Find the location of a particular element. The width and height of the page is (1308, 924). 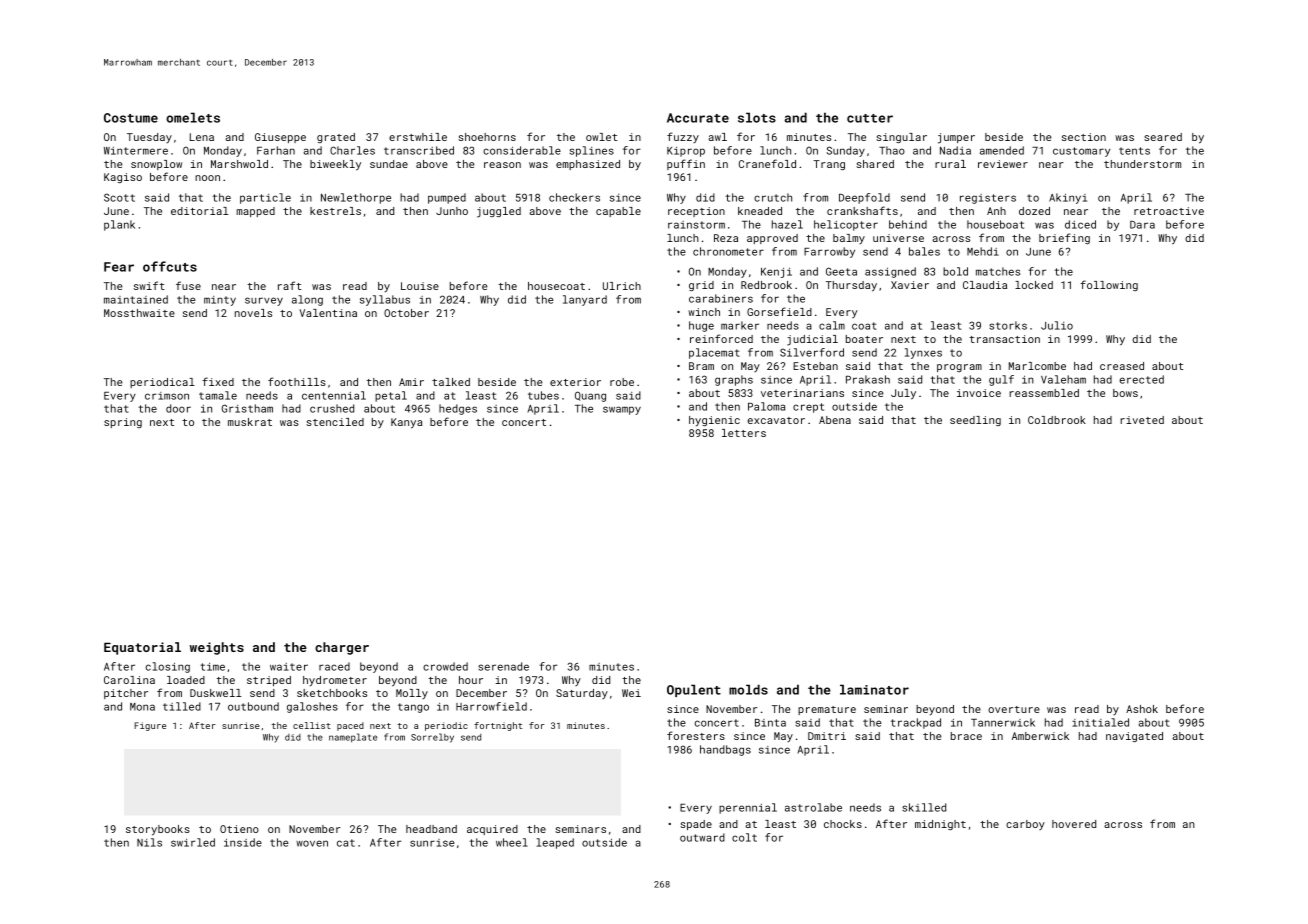

fuse is located at coordinates (188, 285).
